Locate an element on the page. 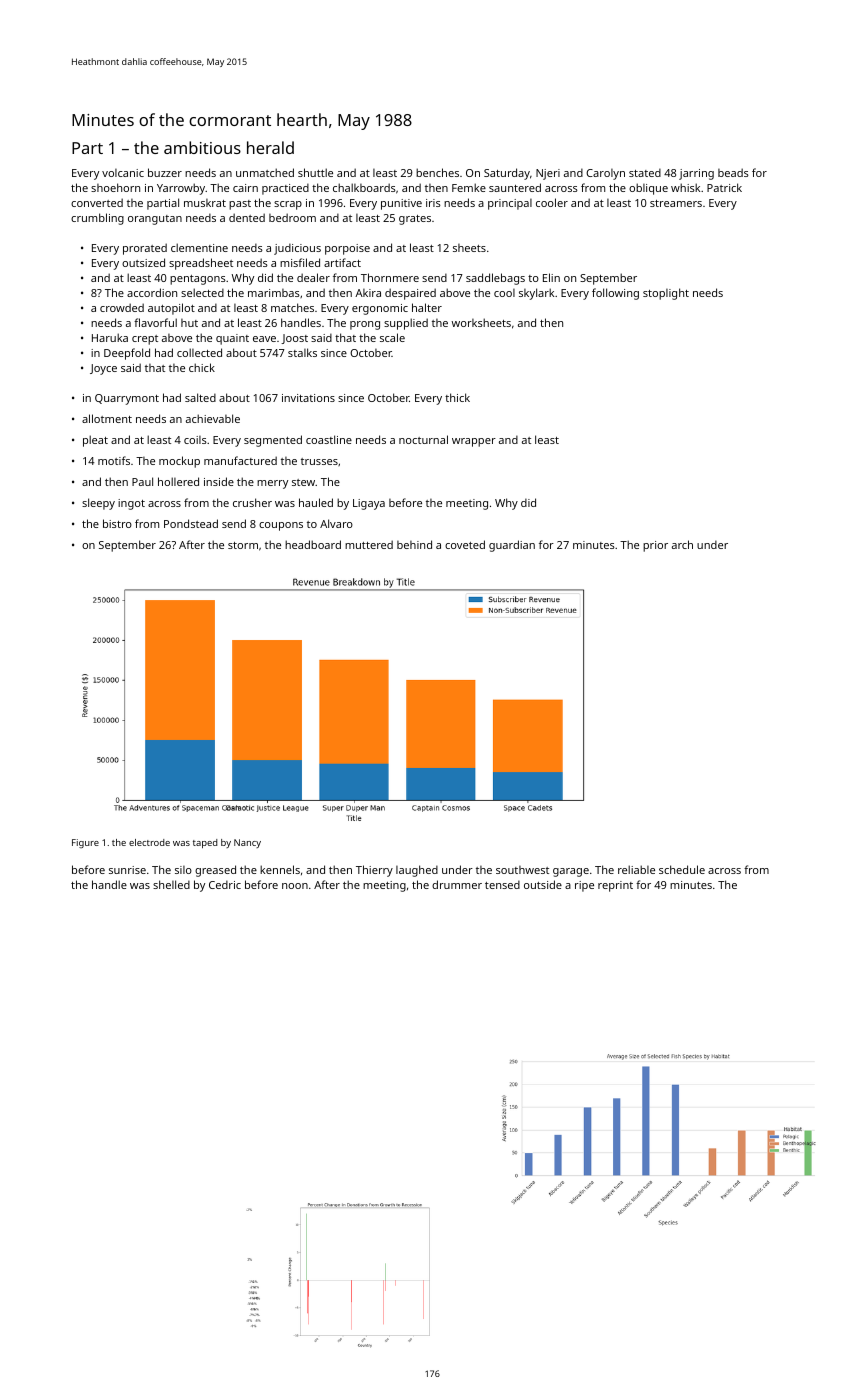  Nancy is located at coordinates (247, 843).
